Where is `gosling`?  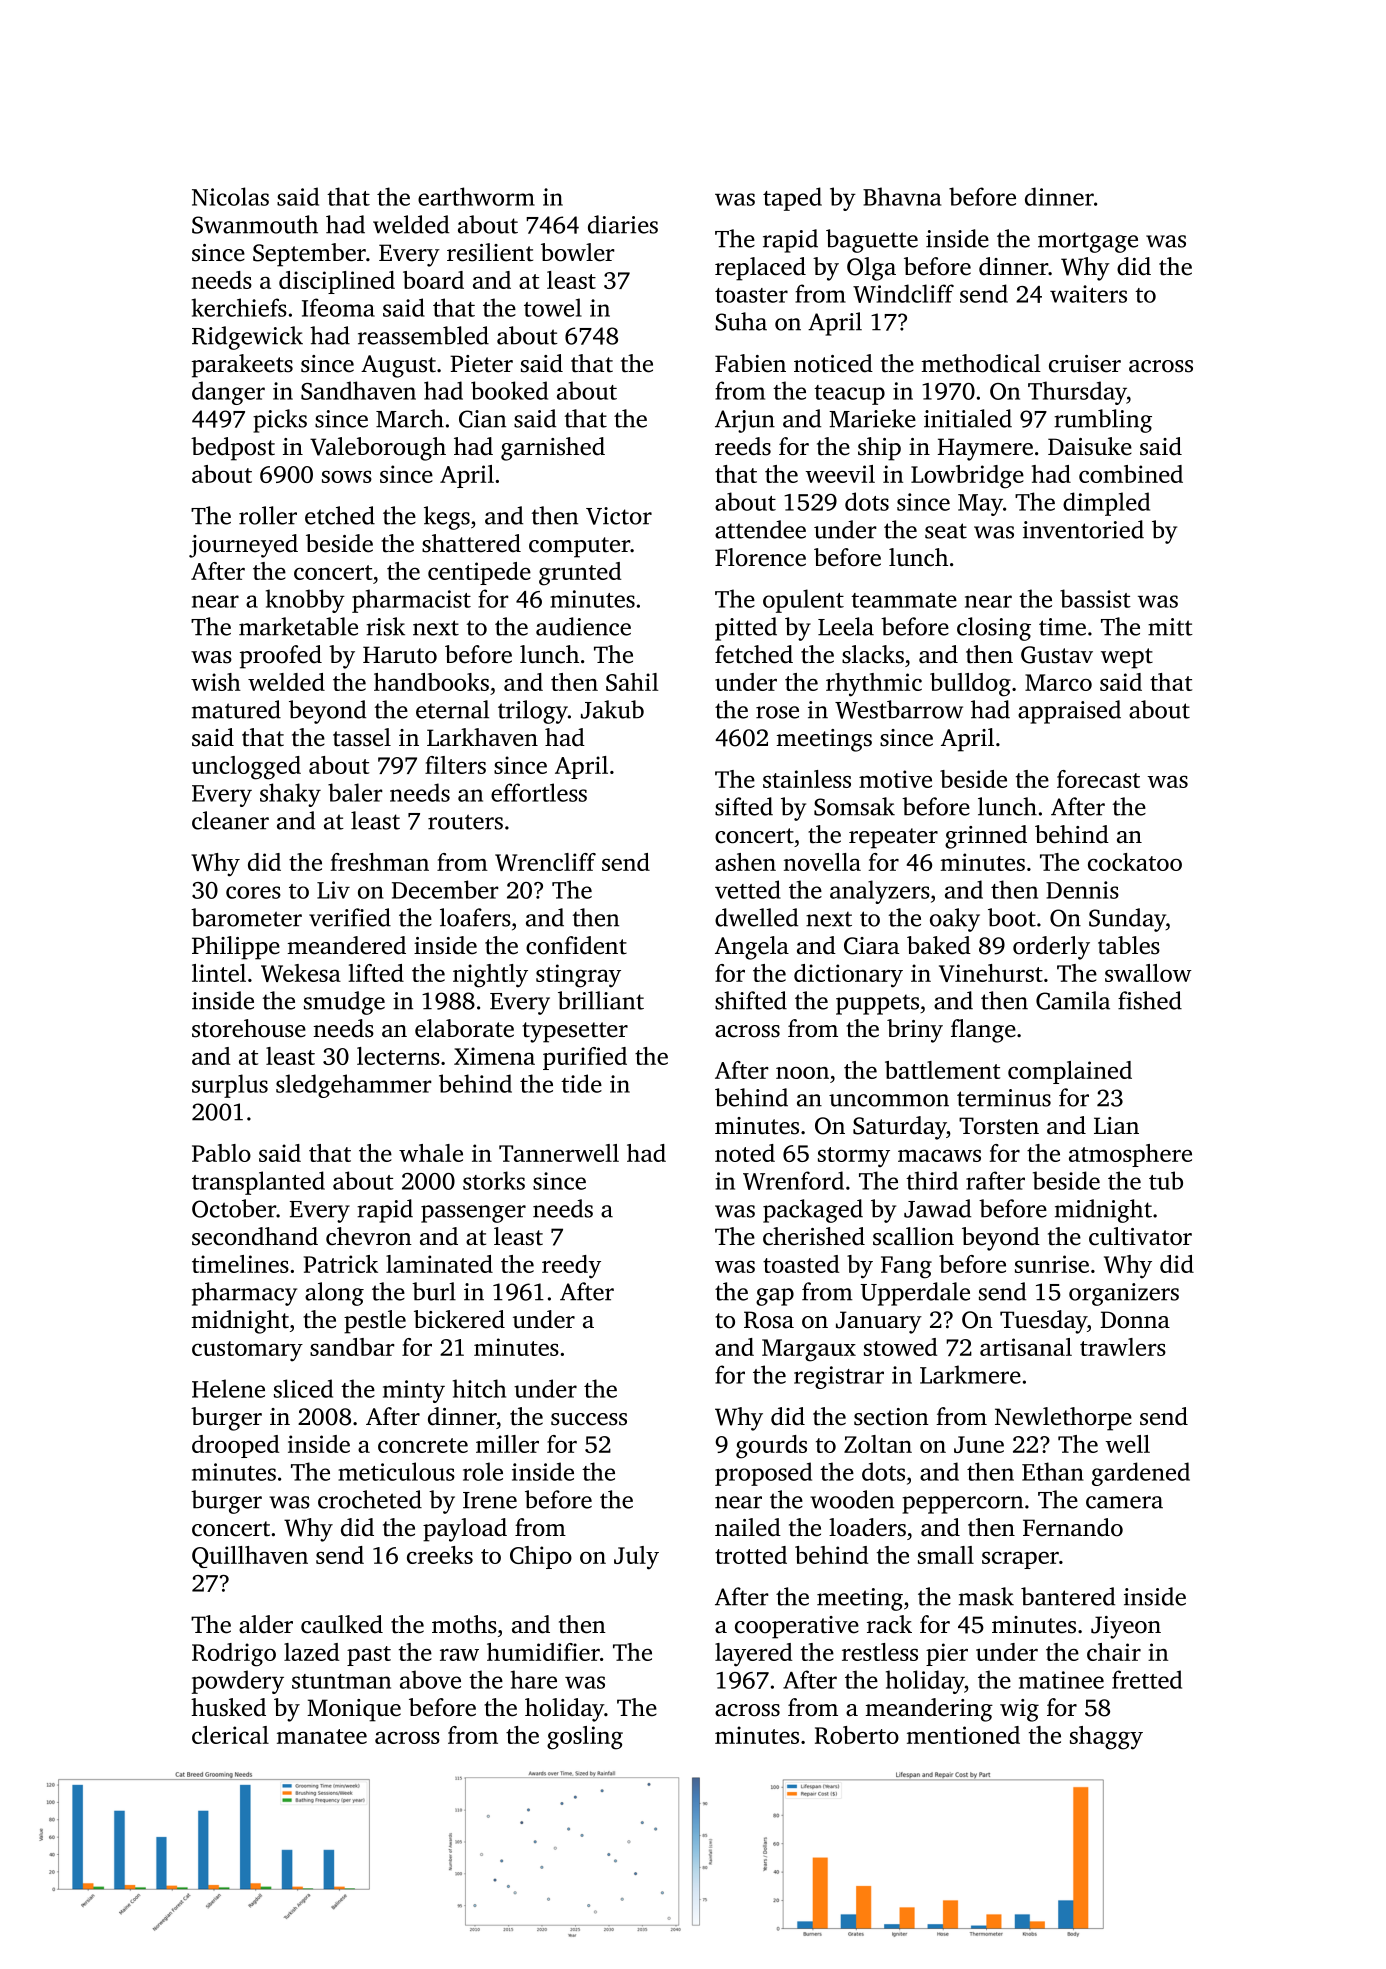
gosling is located at coordinates (585, 1738).
